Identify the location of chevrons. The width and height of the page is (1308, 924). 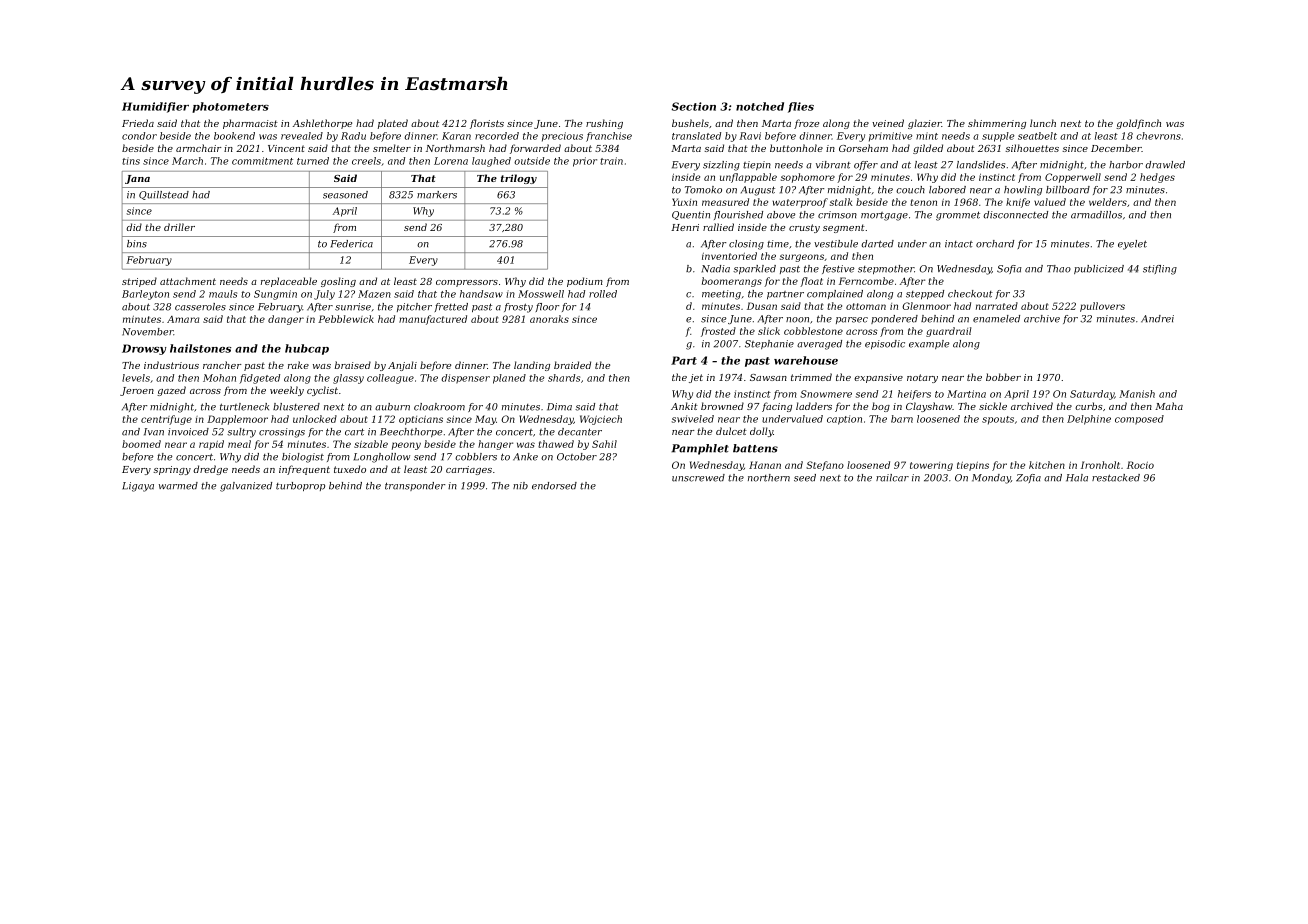
(1158, 136).
